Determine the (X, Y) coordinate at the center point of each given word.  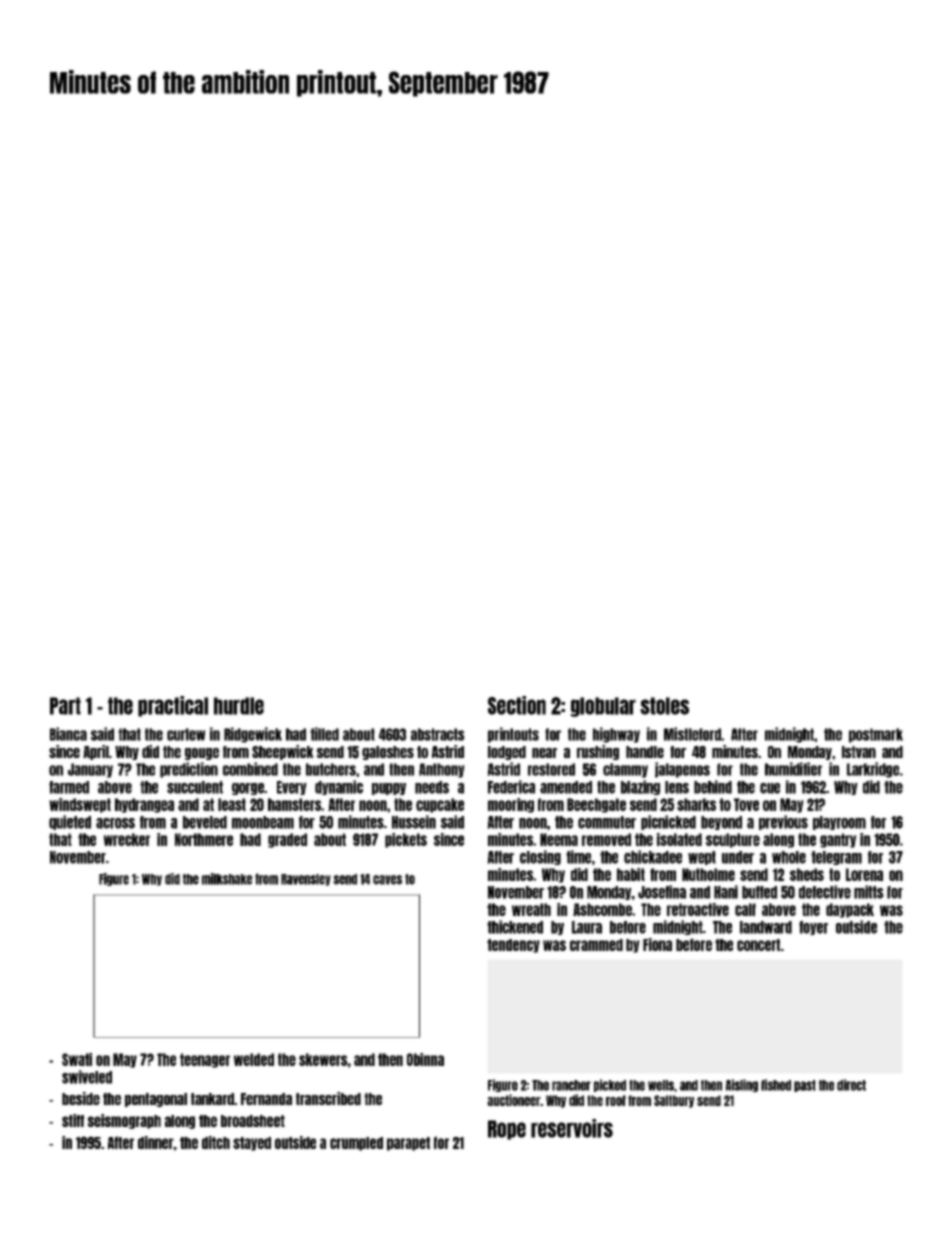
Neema (559, 839)
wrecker (126, 839)
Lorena (864, 874)
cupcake (440, 805)
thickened (515, 927)
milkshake (227, 879)
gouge (202, 754)
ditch (216, 1142)
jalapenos (682, 770)
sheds (807, 874)
